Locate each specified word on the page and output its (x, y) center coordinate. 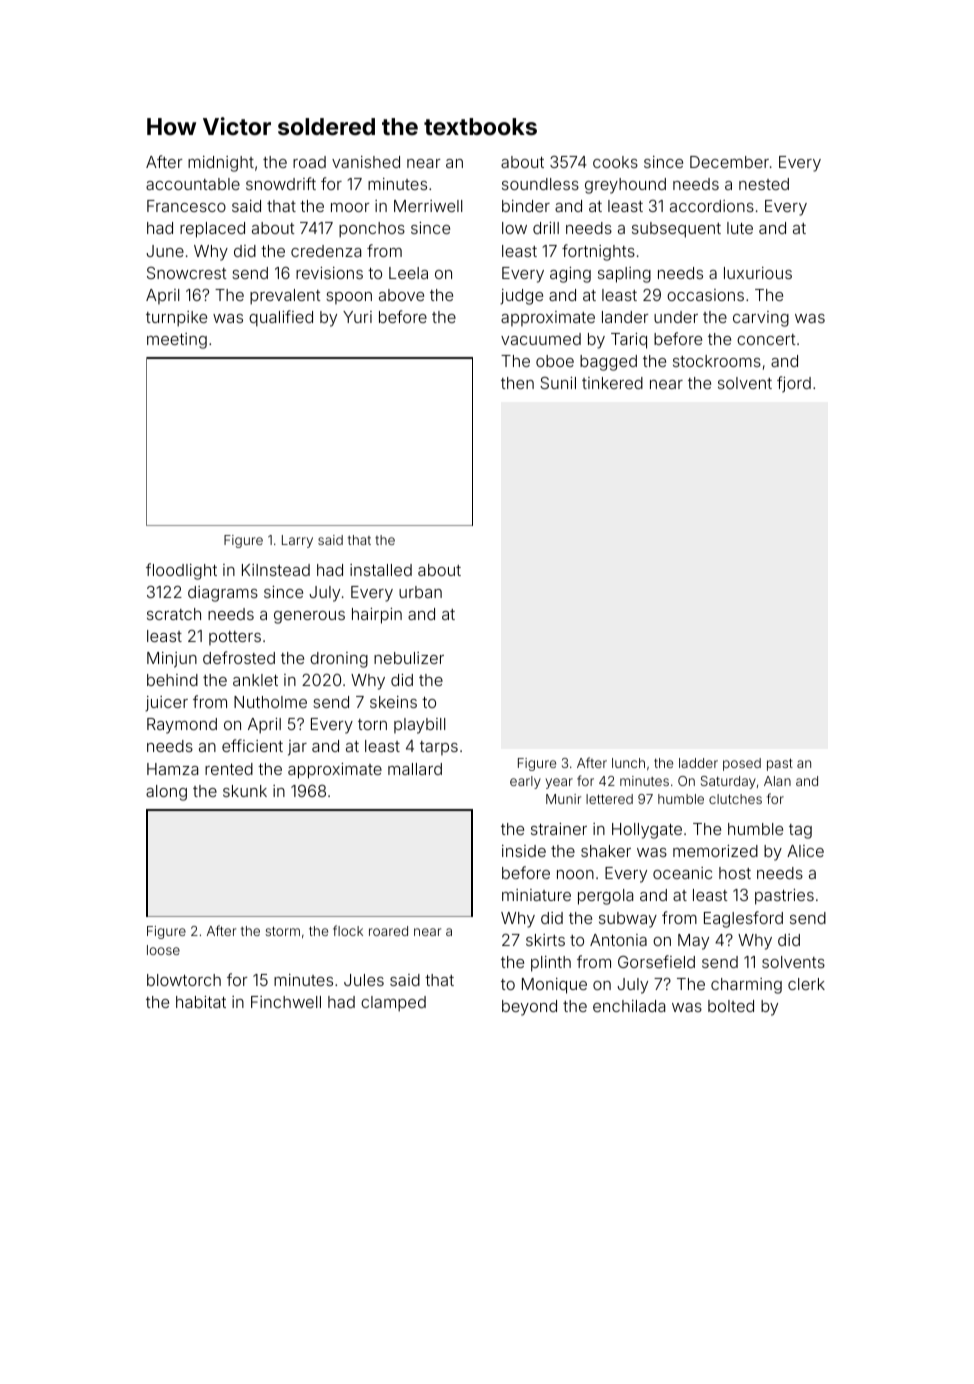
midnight (221, 164)
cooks (615, 162)
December (729, 162)
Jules (364, 980)
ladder (698, 763)
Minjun (172, 660)
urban (420, 592)
